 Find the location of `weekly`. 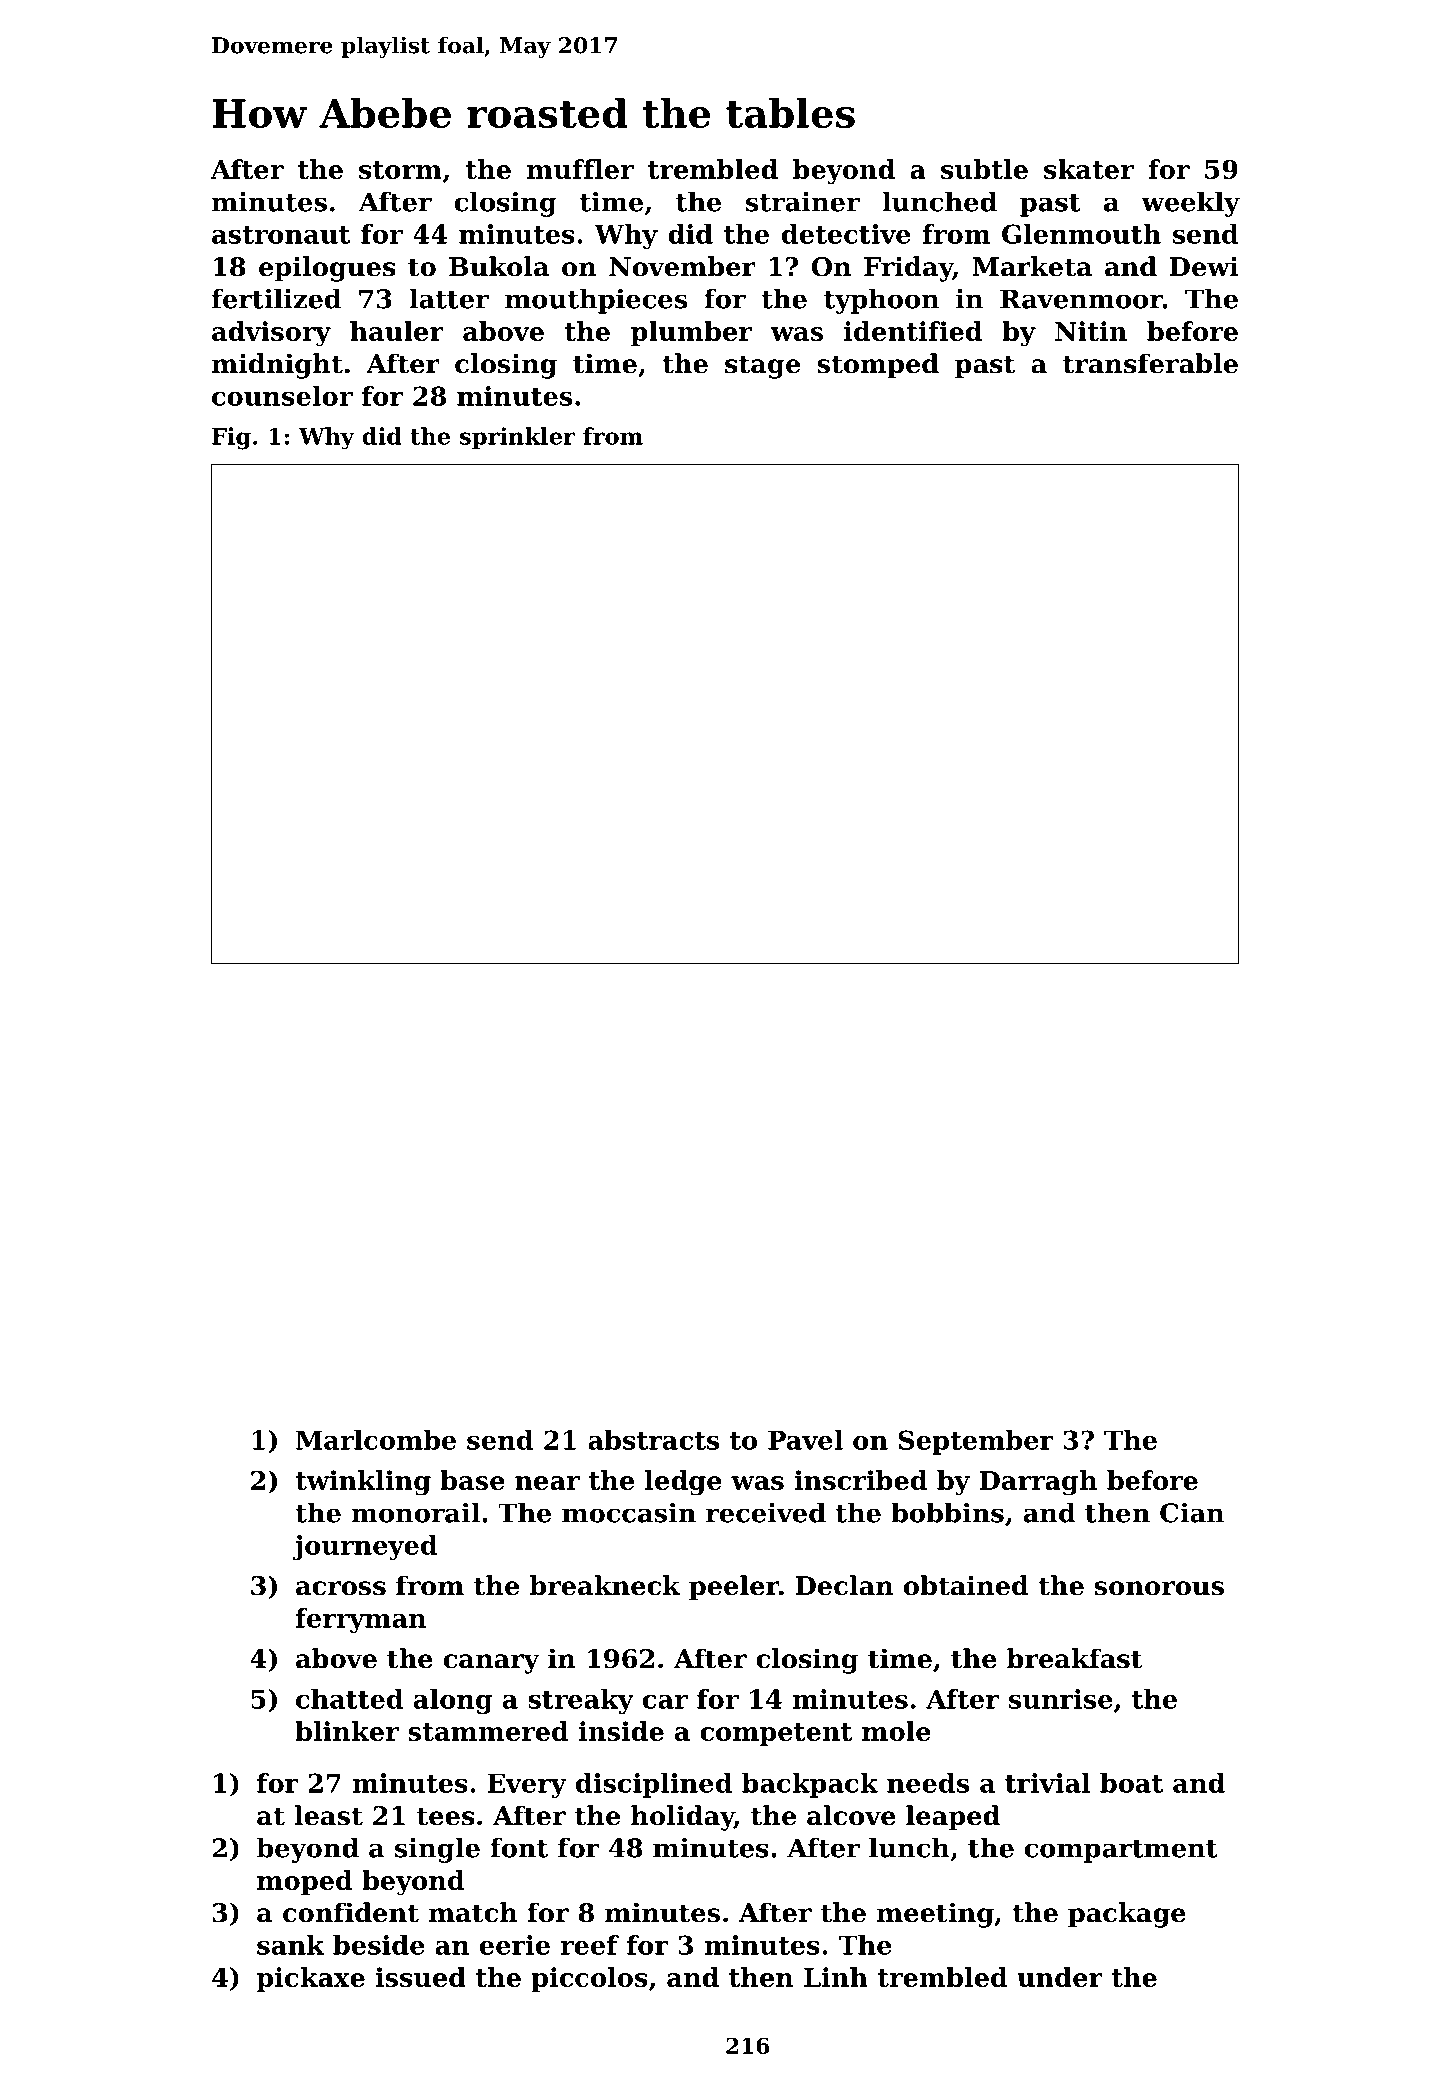

weekly is located at coordinates (1190, 204).
